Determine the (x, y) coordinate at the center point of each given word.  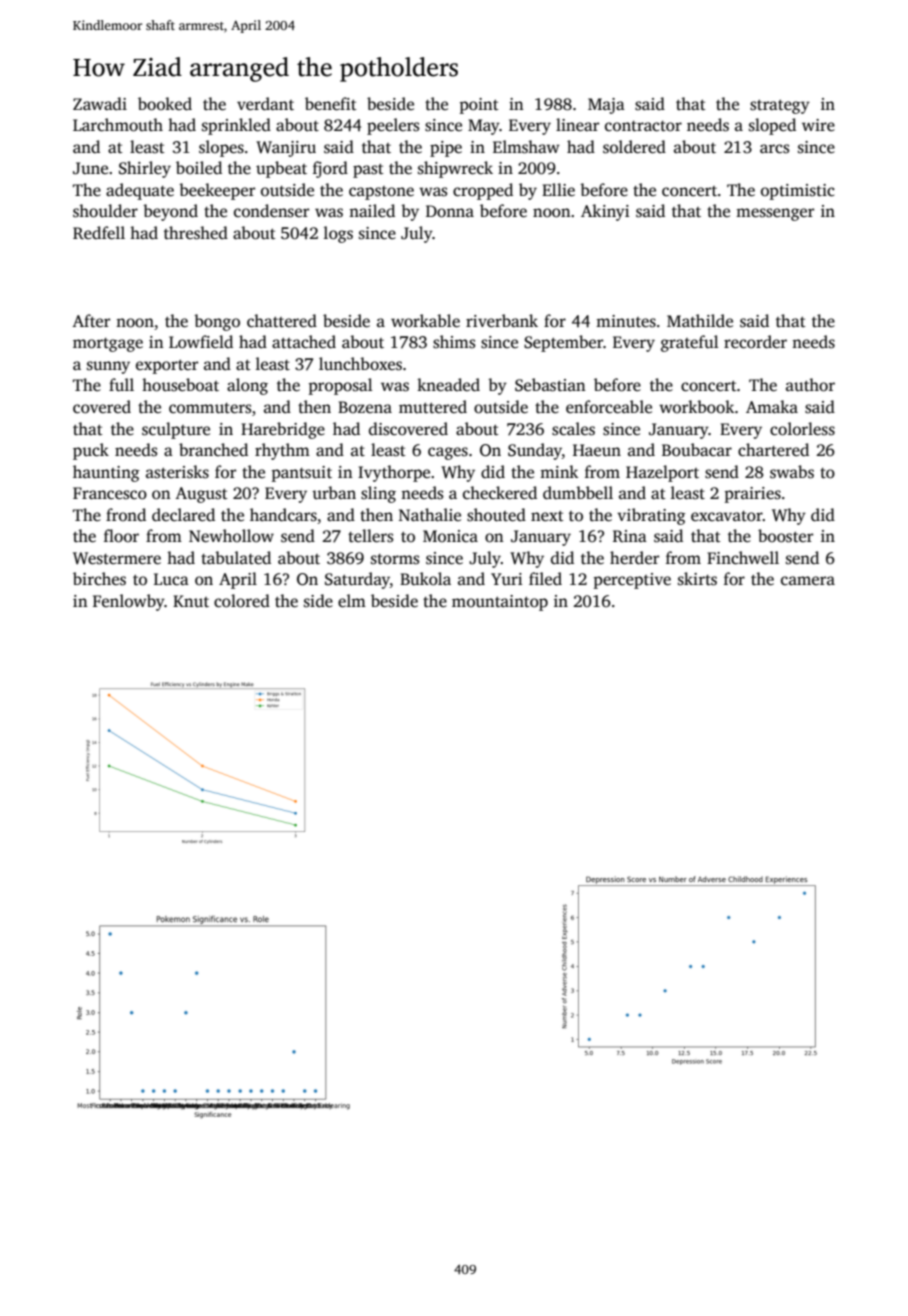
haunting (106, 473)
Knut (191, 601)
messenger (775, 214)
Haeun (597, 450)
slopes (221, 148)
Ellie (558, 190)
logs (338, 234)
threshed (196, 233)
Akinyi (605, 212)
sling (378, 494)
